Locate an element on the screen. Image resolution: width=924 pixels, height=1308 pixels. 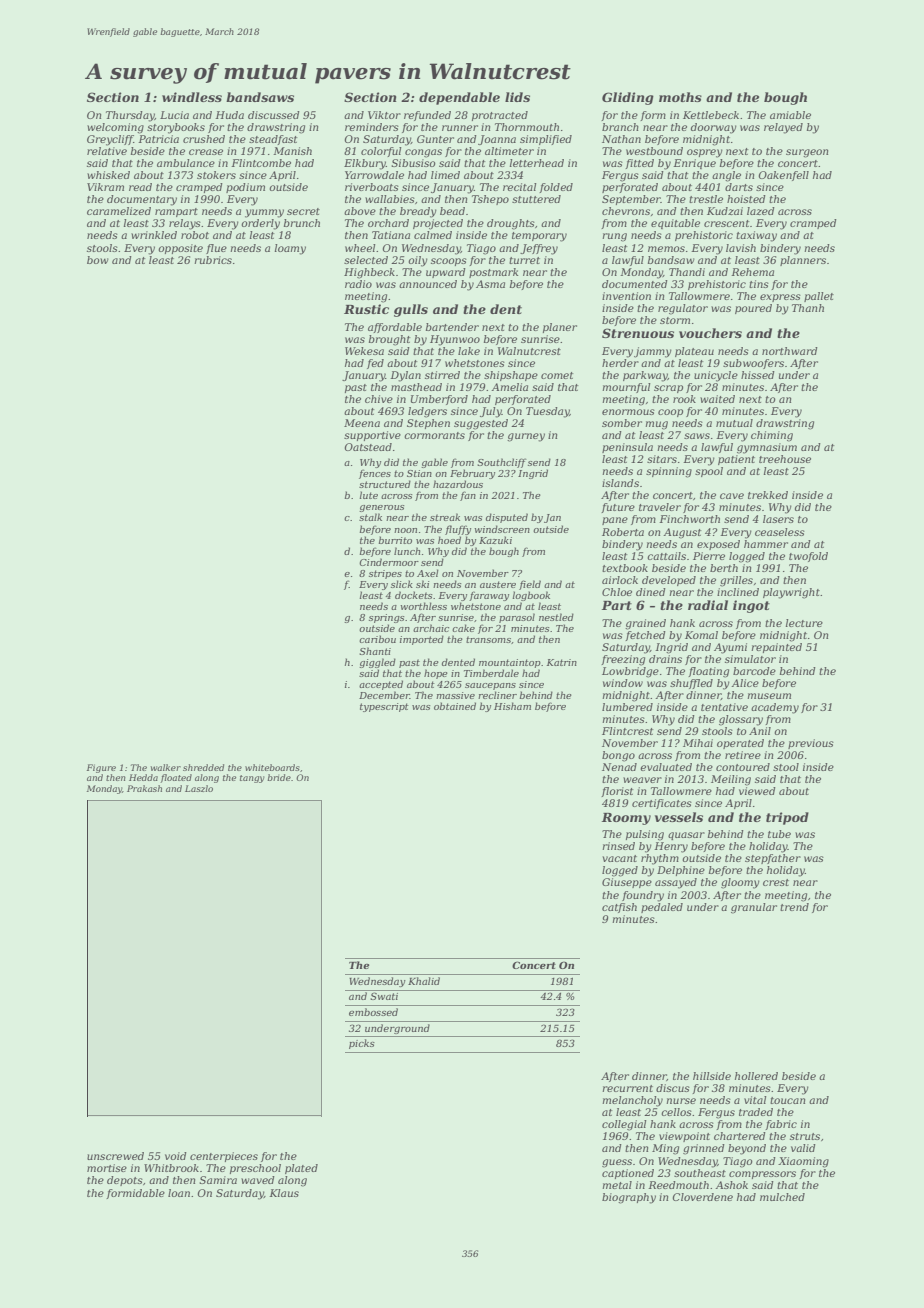
previous is located at coordinates (811, 744).
